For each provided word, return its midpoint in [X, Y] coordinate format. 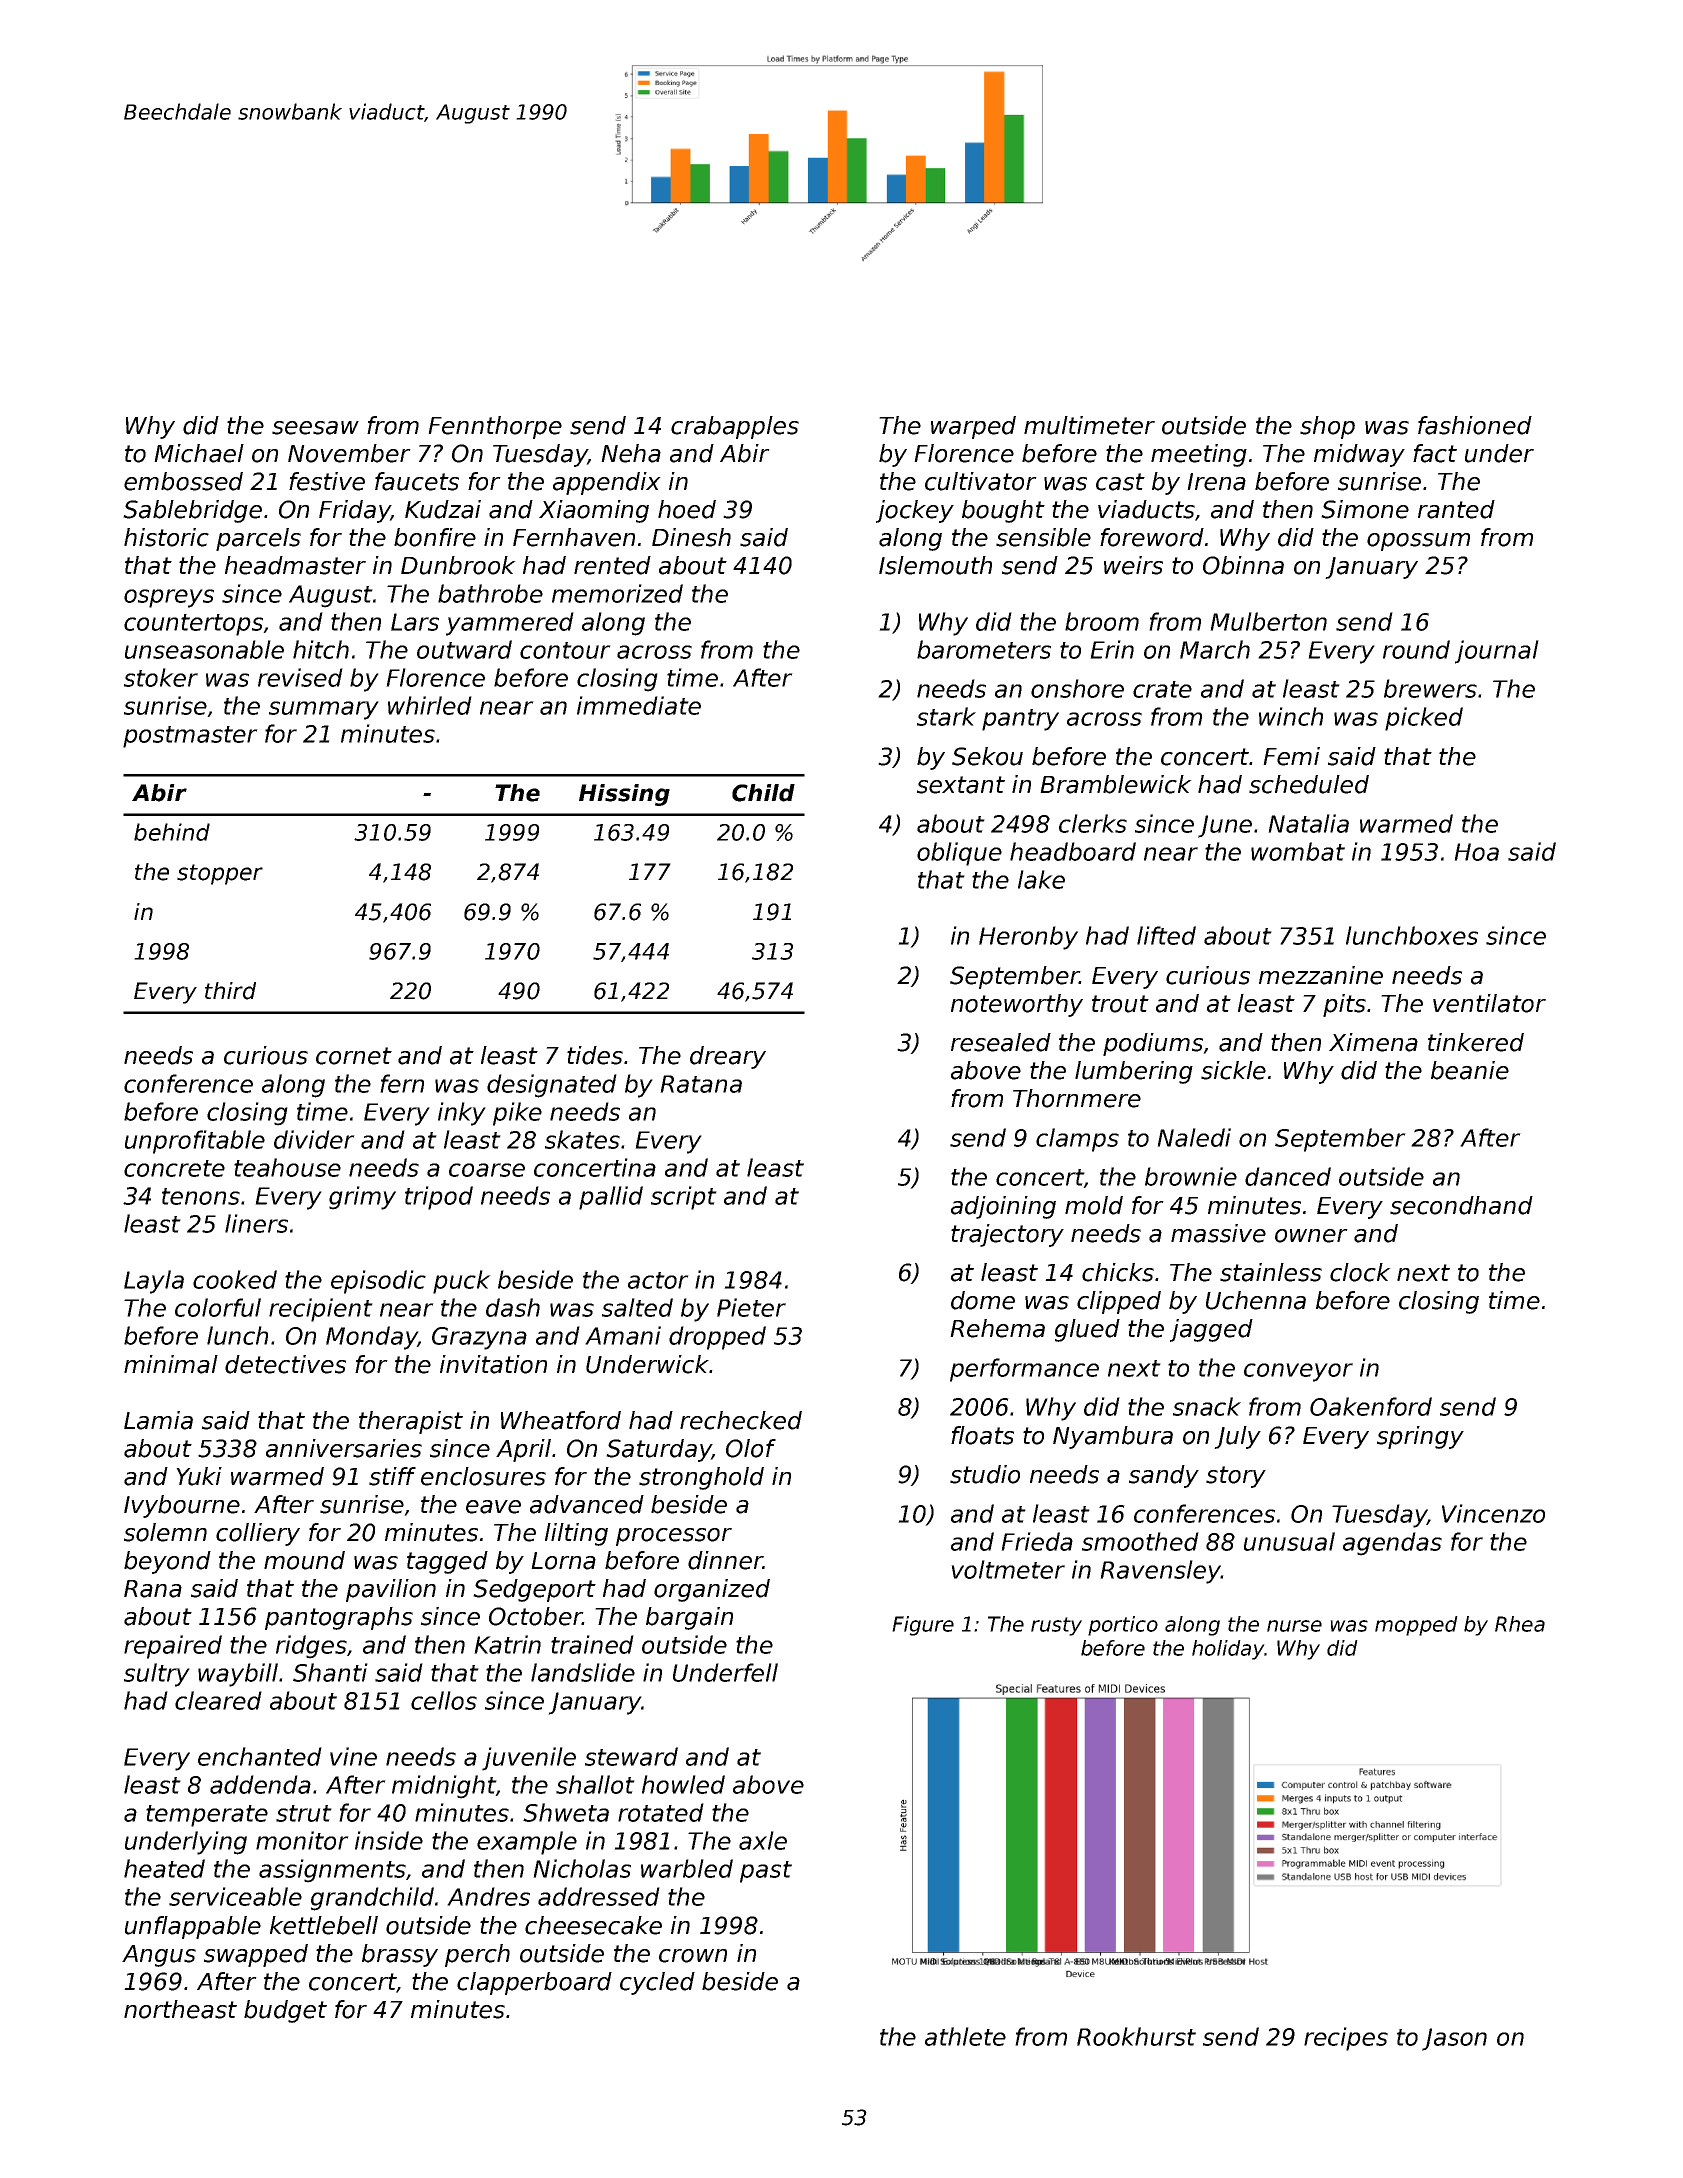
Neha [631, 453]
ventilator [1489, 1003]
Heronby [1028, 938]
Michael [199, 453]
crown [693, 1956]
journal [1497, 652]
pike [517, 1114]
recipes [1346, 2039]
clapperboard [534, 1983]
